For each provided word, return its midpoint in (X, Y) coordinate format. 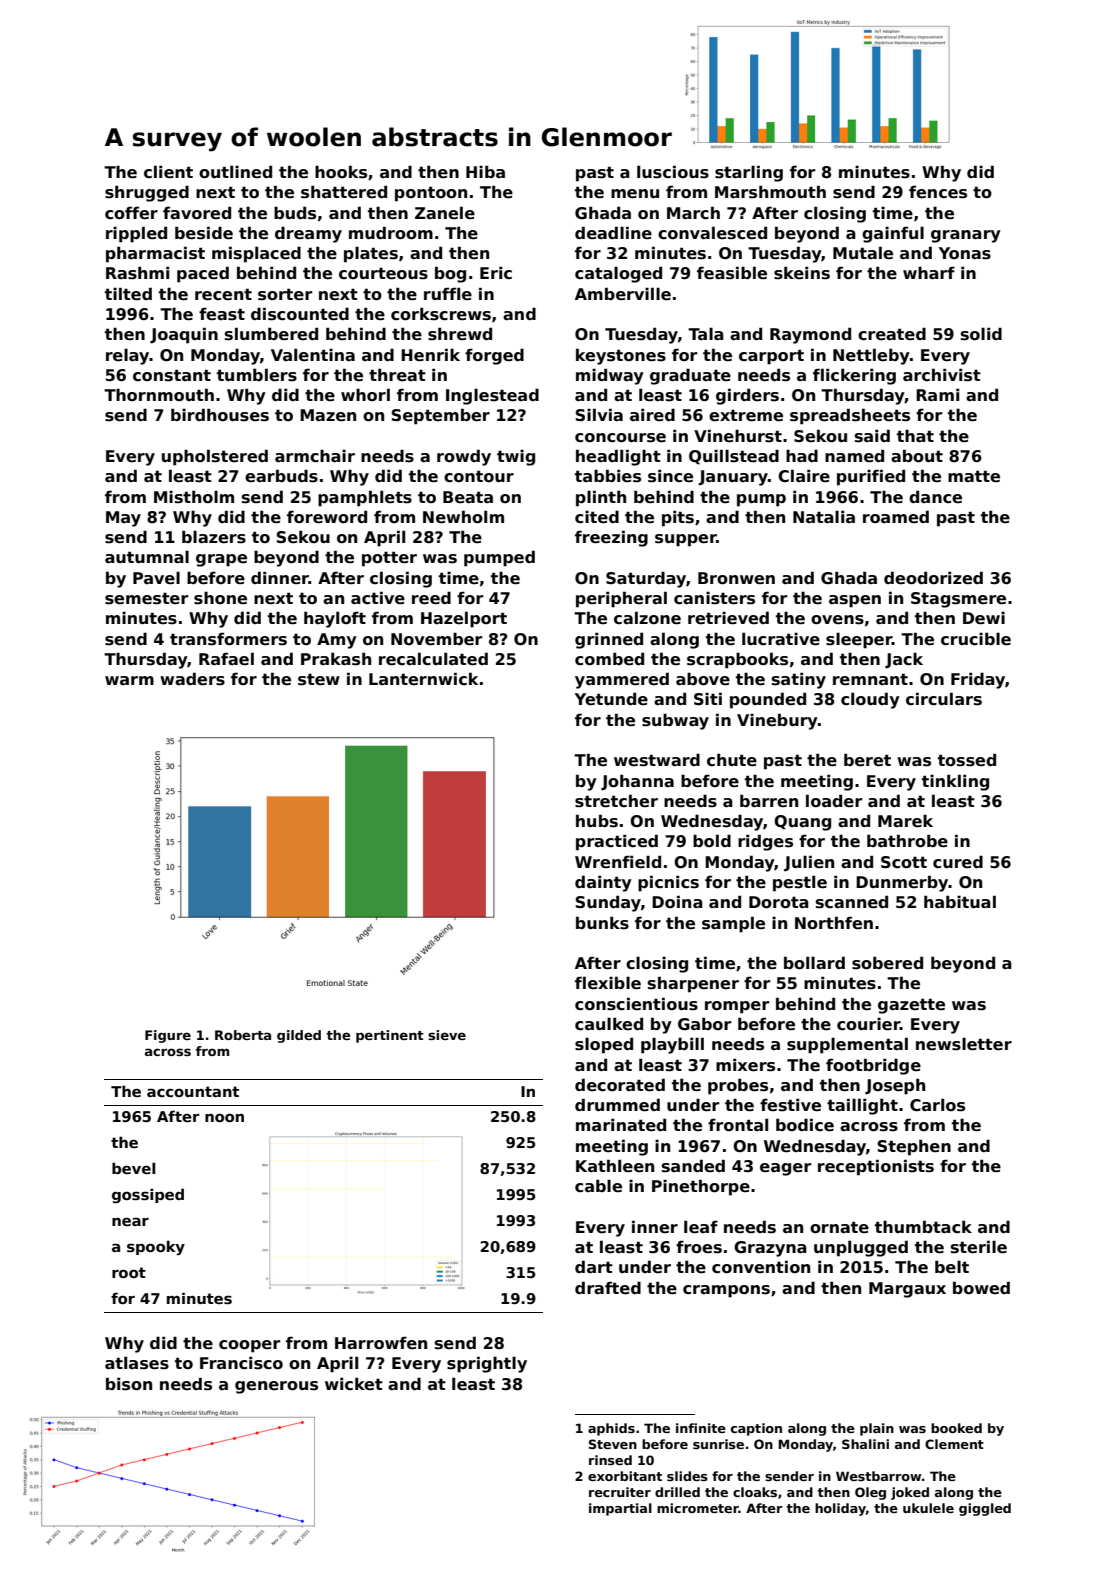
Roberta (243, 1035)
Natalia (824, 516)
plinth (601, 498)
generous (276, 1387)
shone (220, 598)
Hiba (485, 171)
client (168, 172)
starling (749, 173)
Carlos (937, 1105)
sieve (447, 1035)
